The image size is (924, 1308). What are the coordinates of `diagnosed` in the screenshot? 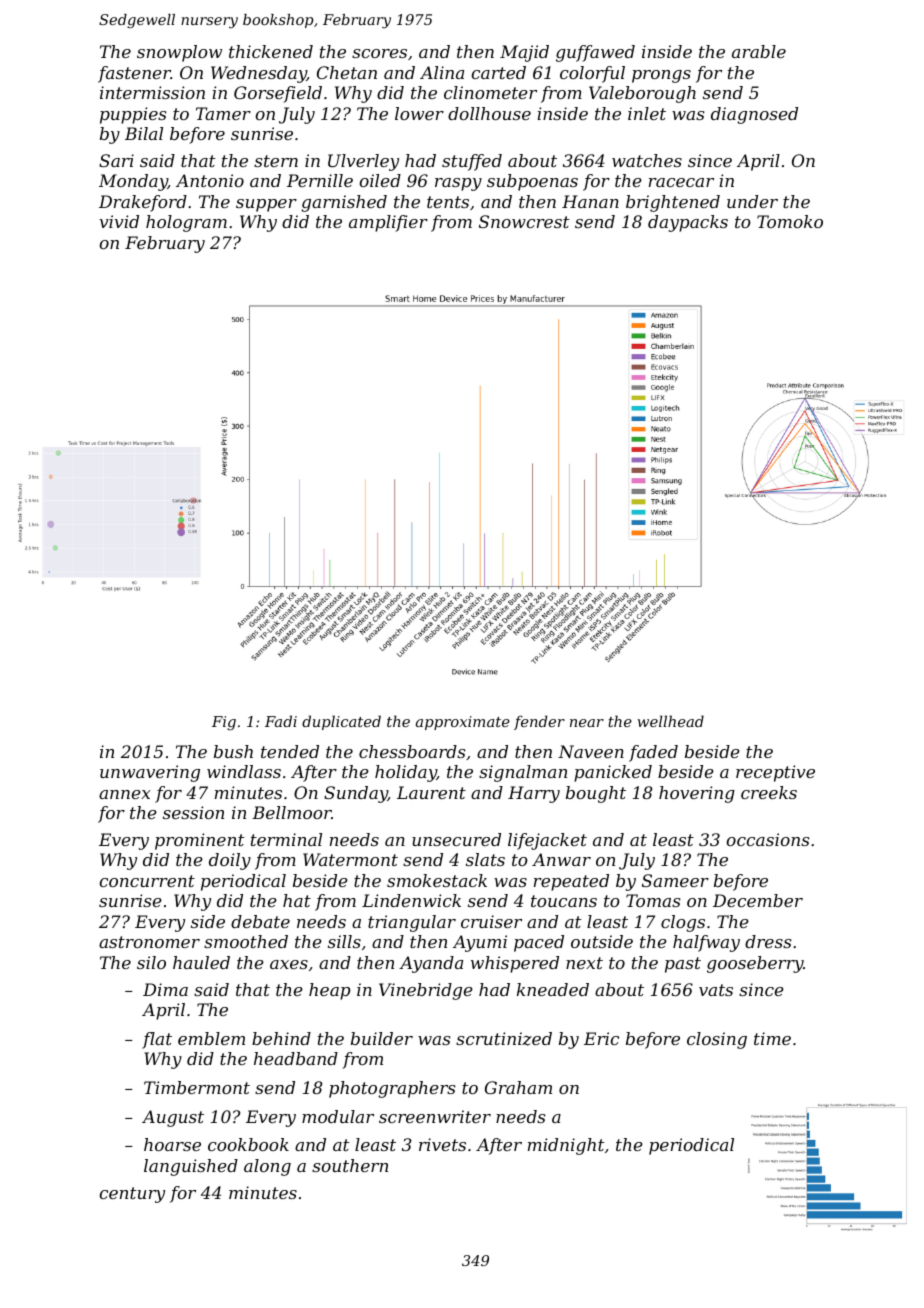 It's located at (754, 115).
